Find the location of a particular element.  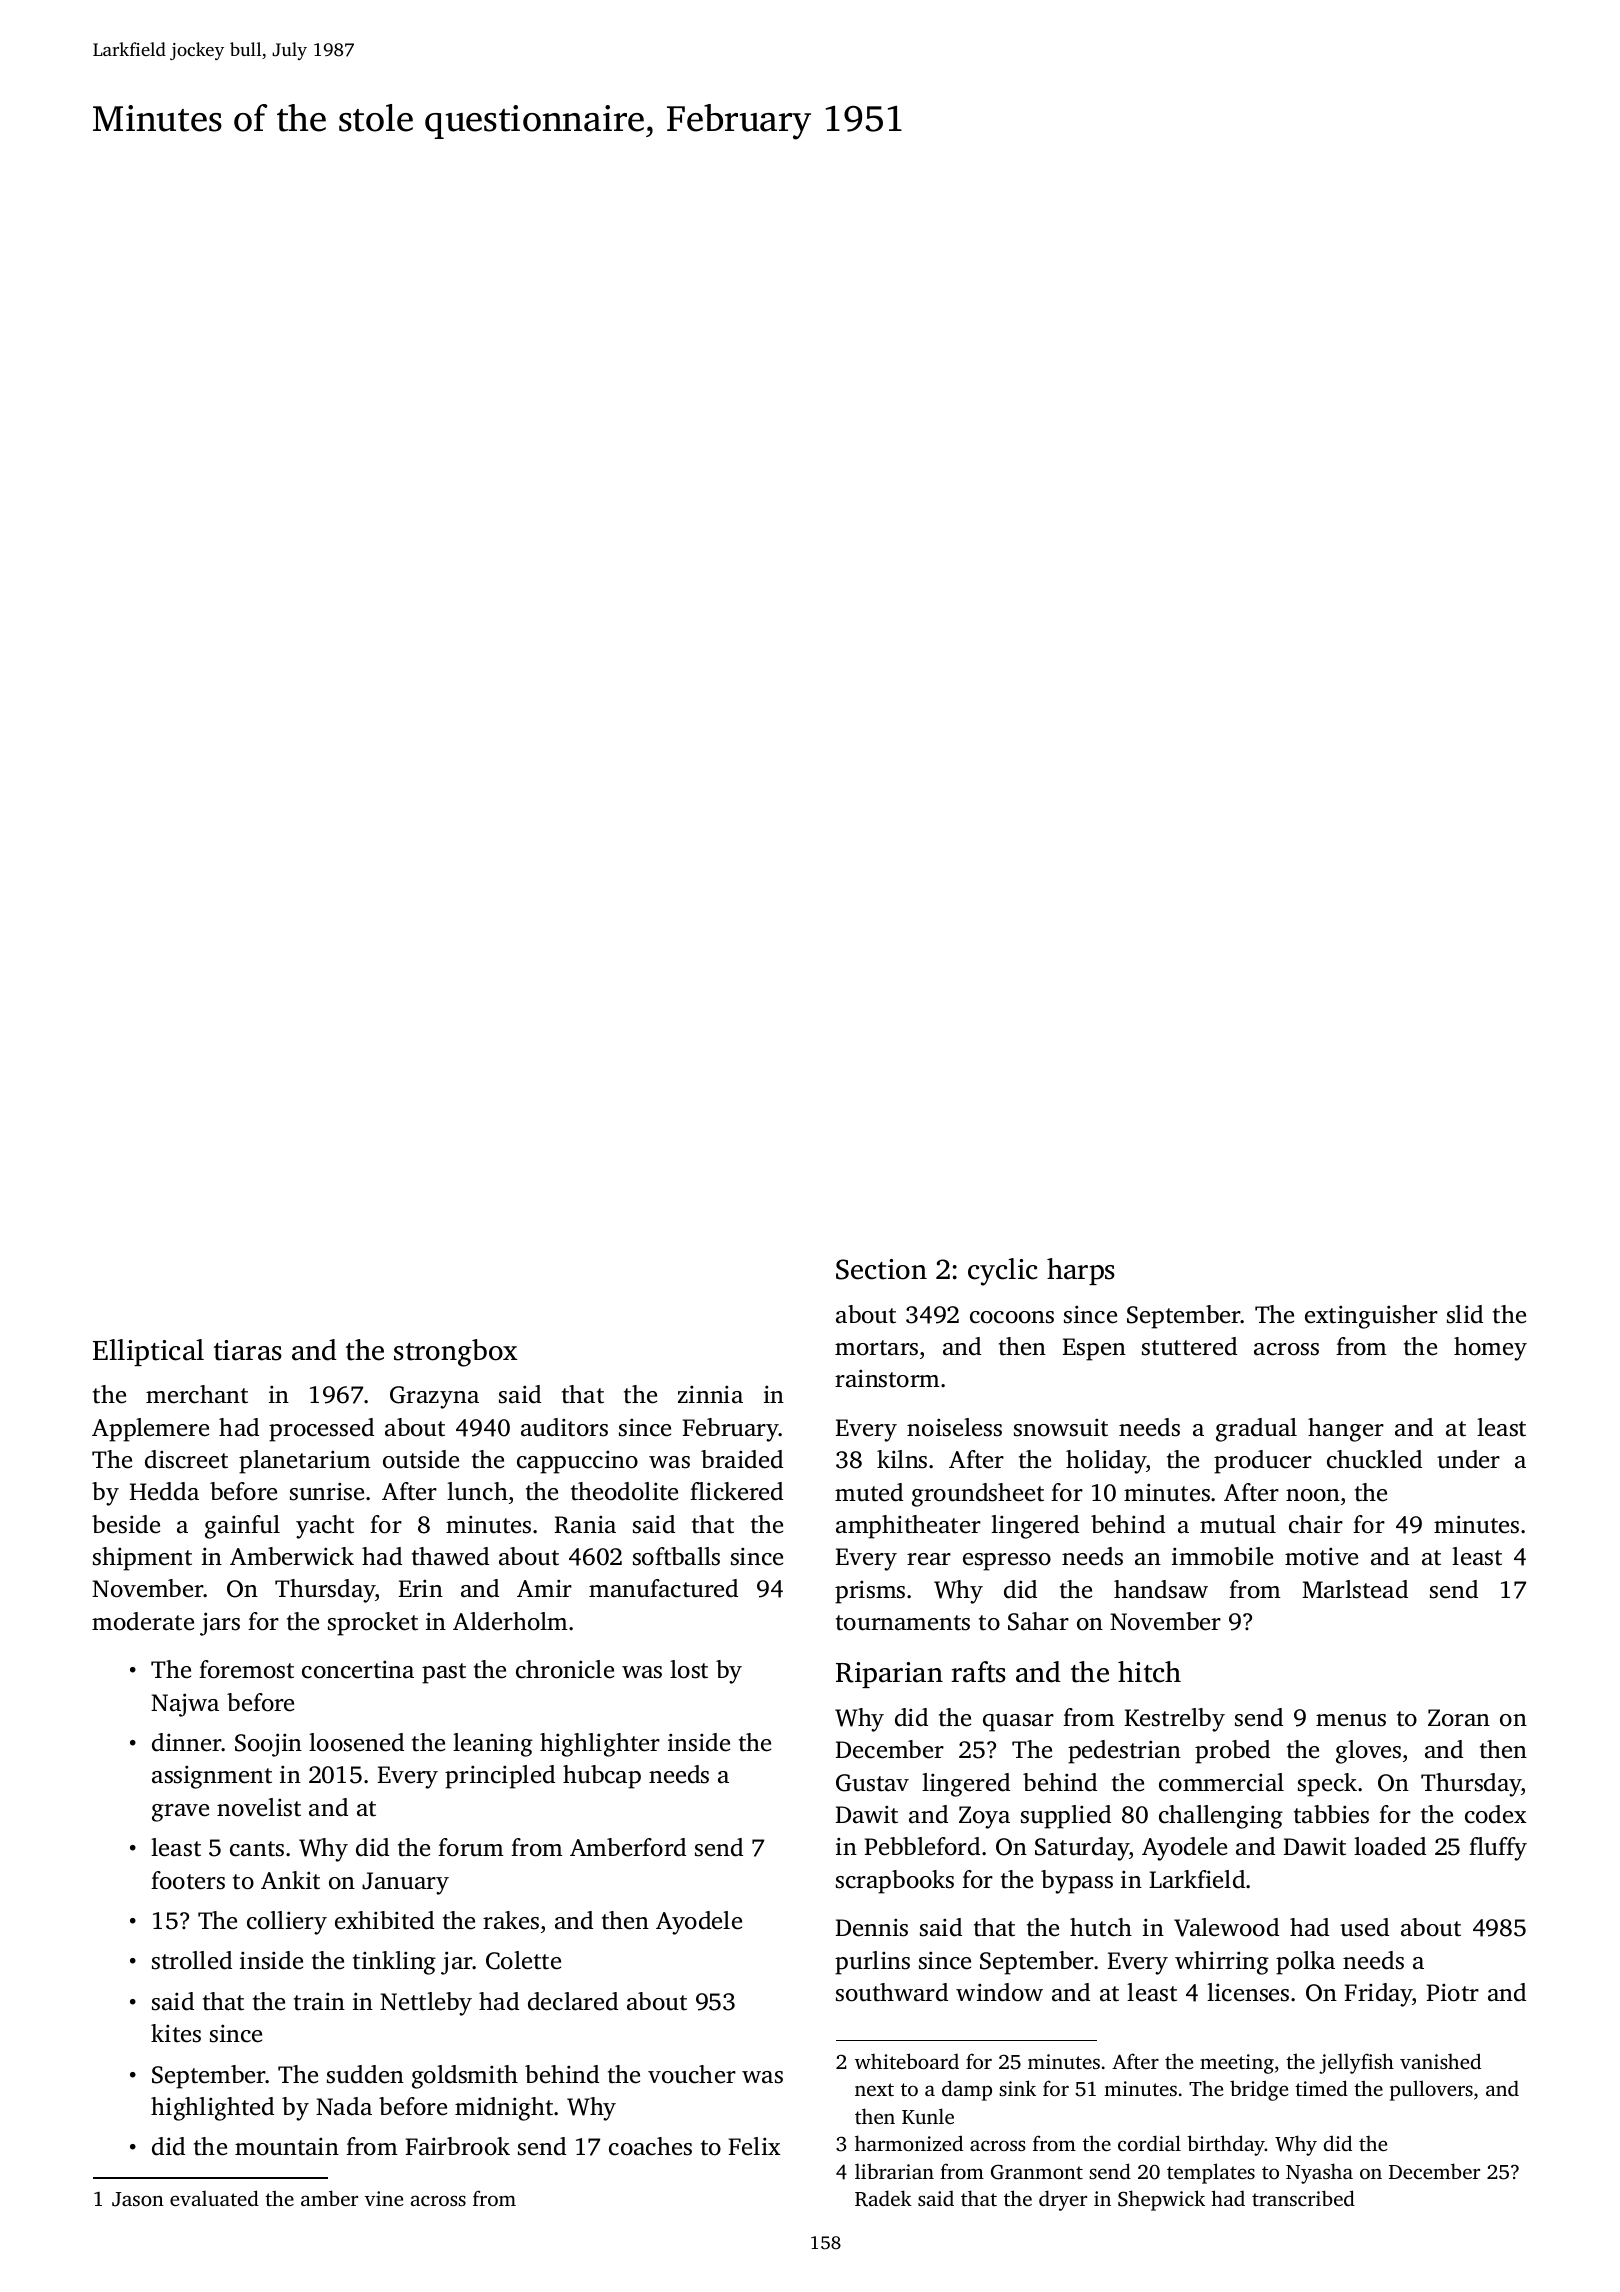

Piotr is located at coordinates (1453, 1992).
